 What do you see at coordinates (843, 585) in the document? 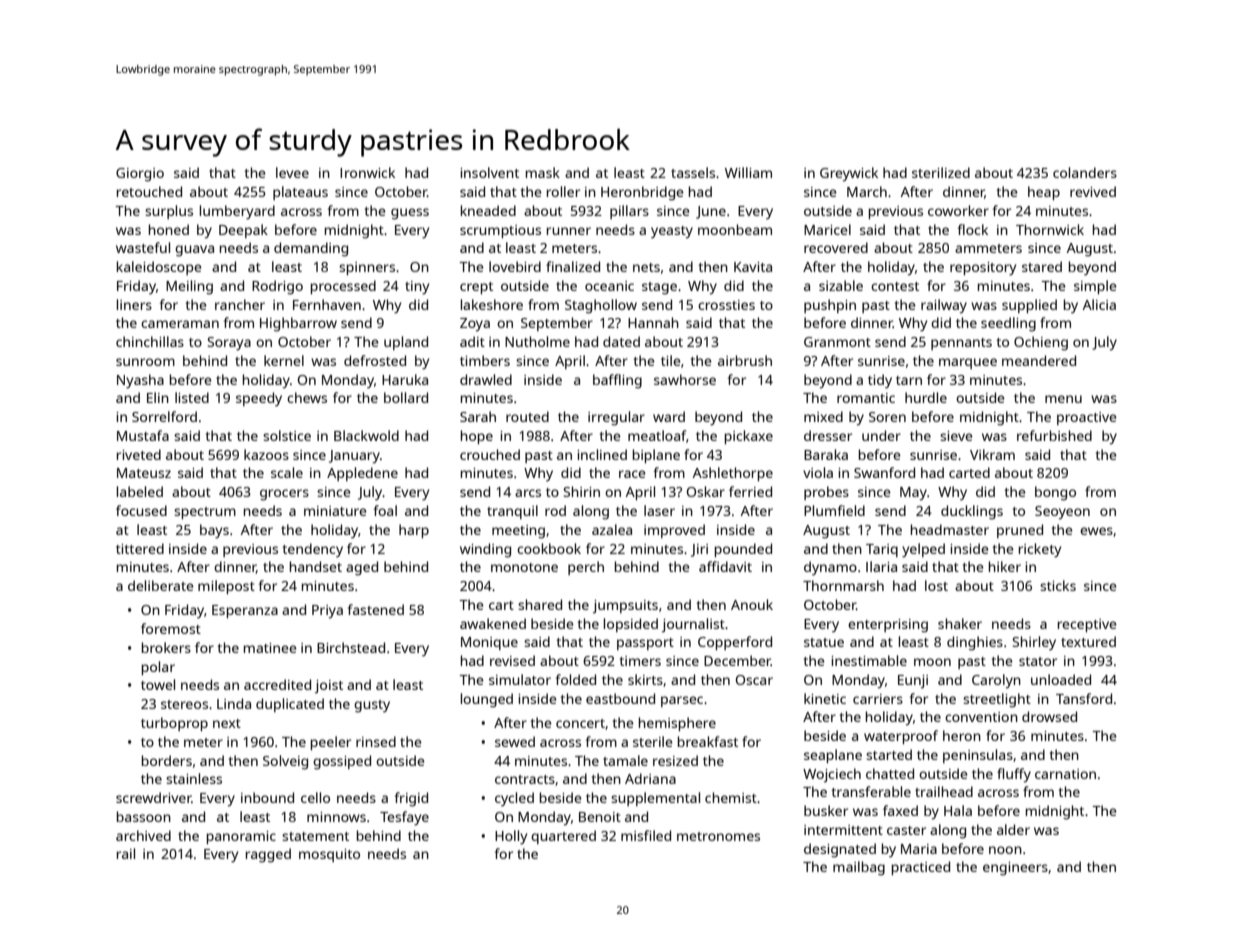
I see `Thornmarsh` at bounding box center [843, 585].
